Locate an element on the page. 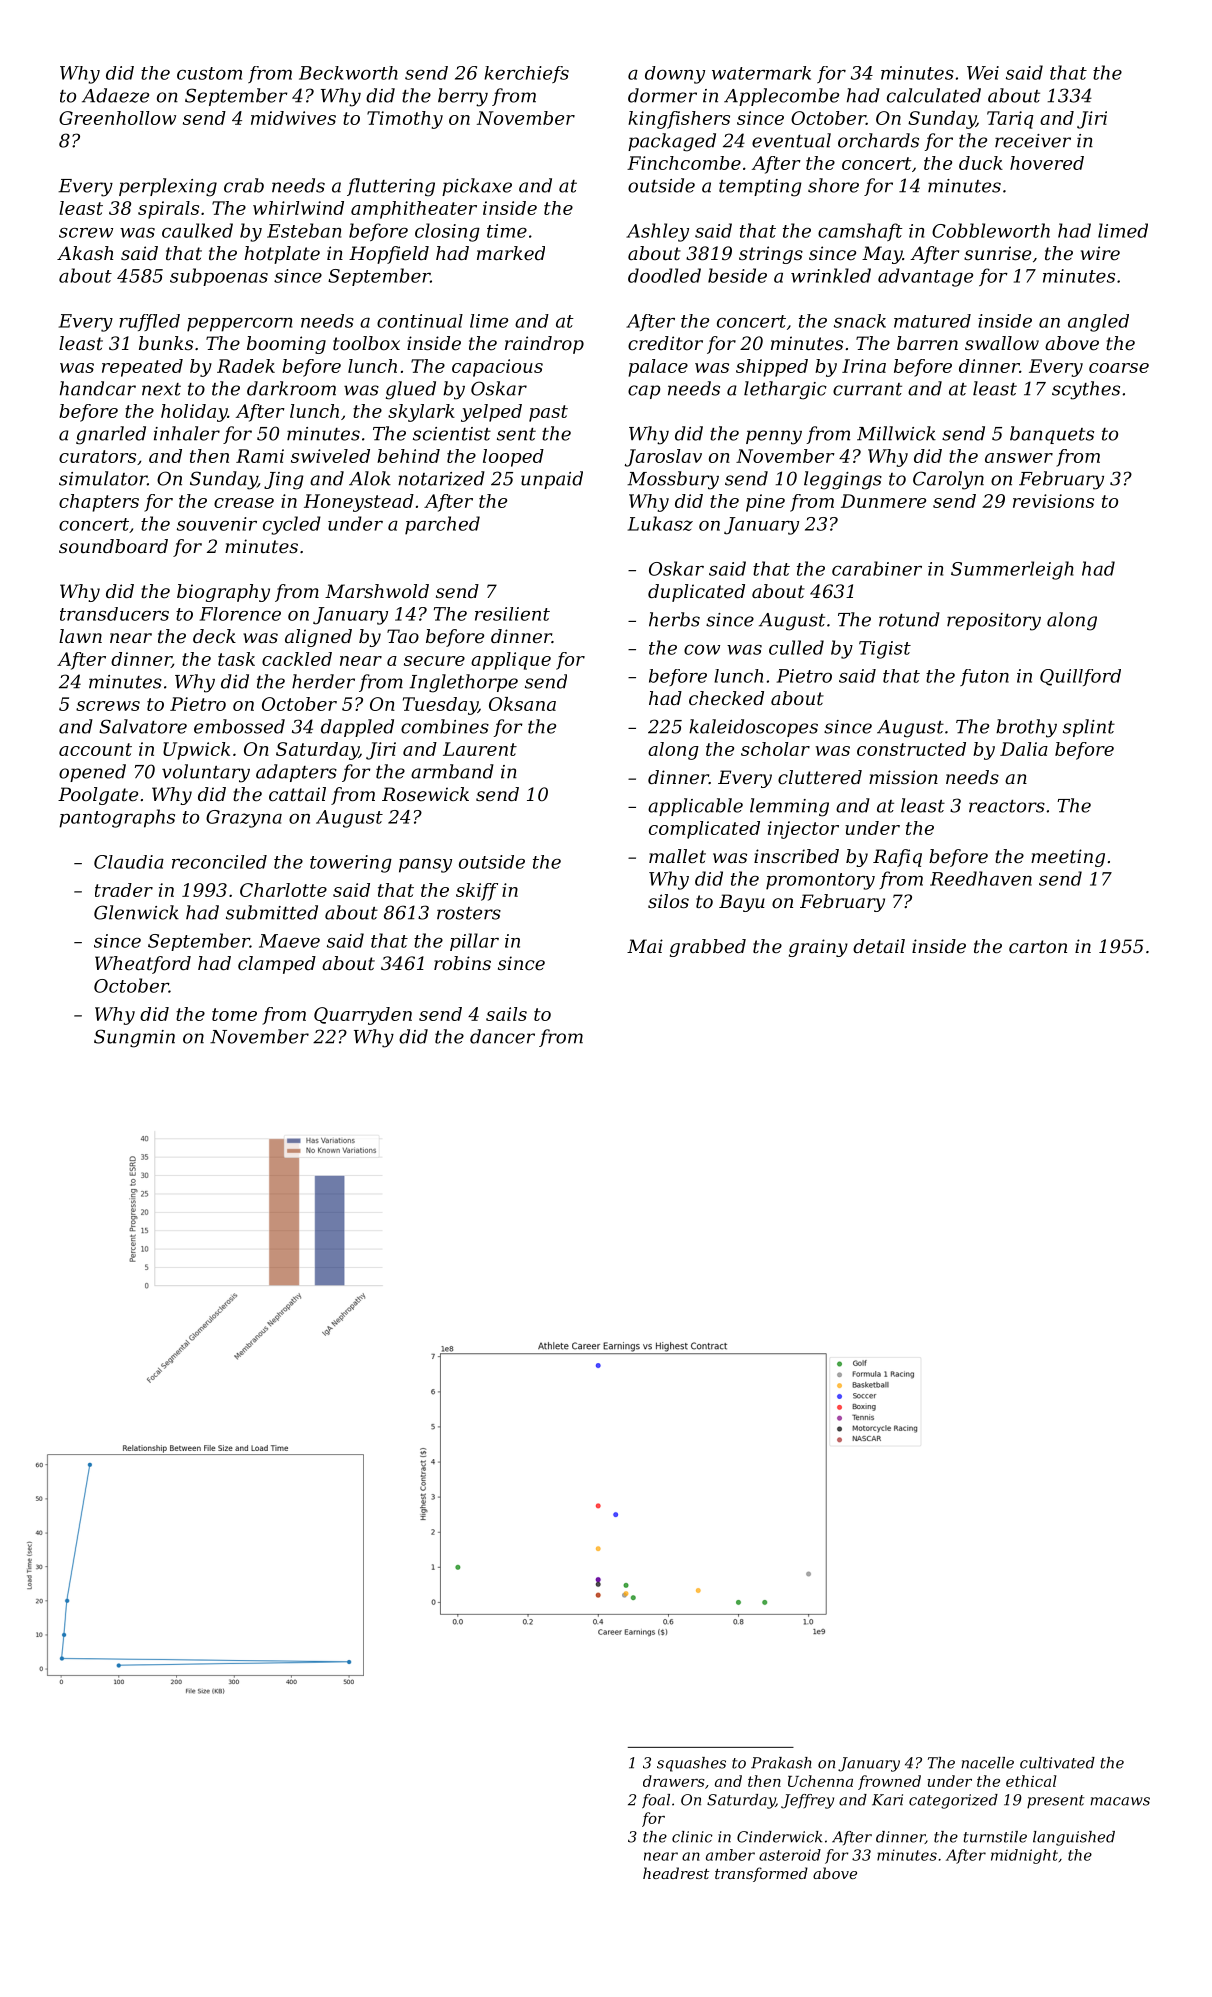  Oksana is located at coordinates (522, 704).
